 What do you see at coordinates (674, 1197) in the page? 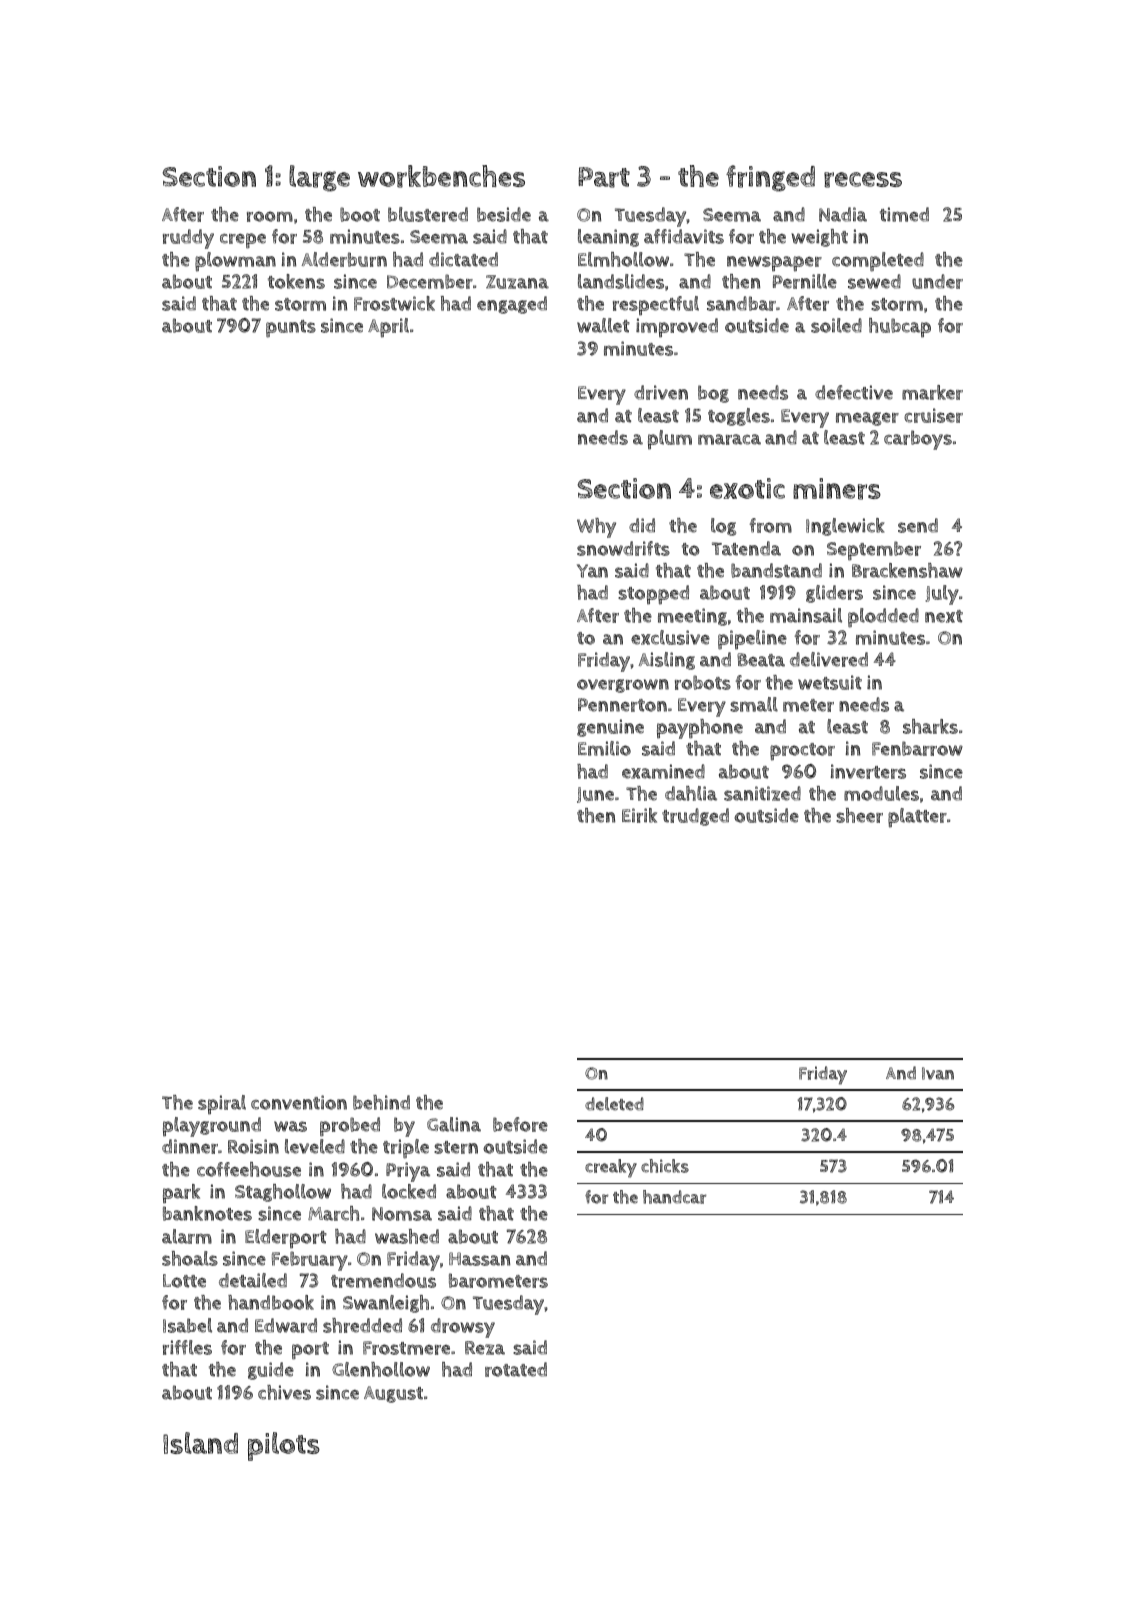
I see `handcar` at bounding box center [674, 1197].
